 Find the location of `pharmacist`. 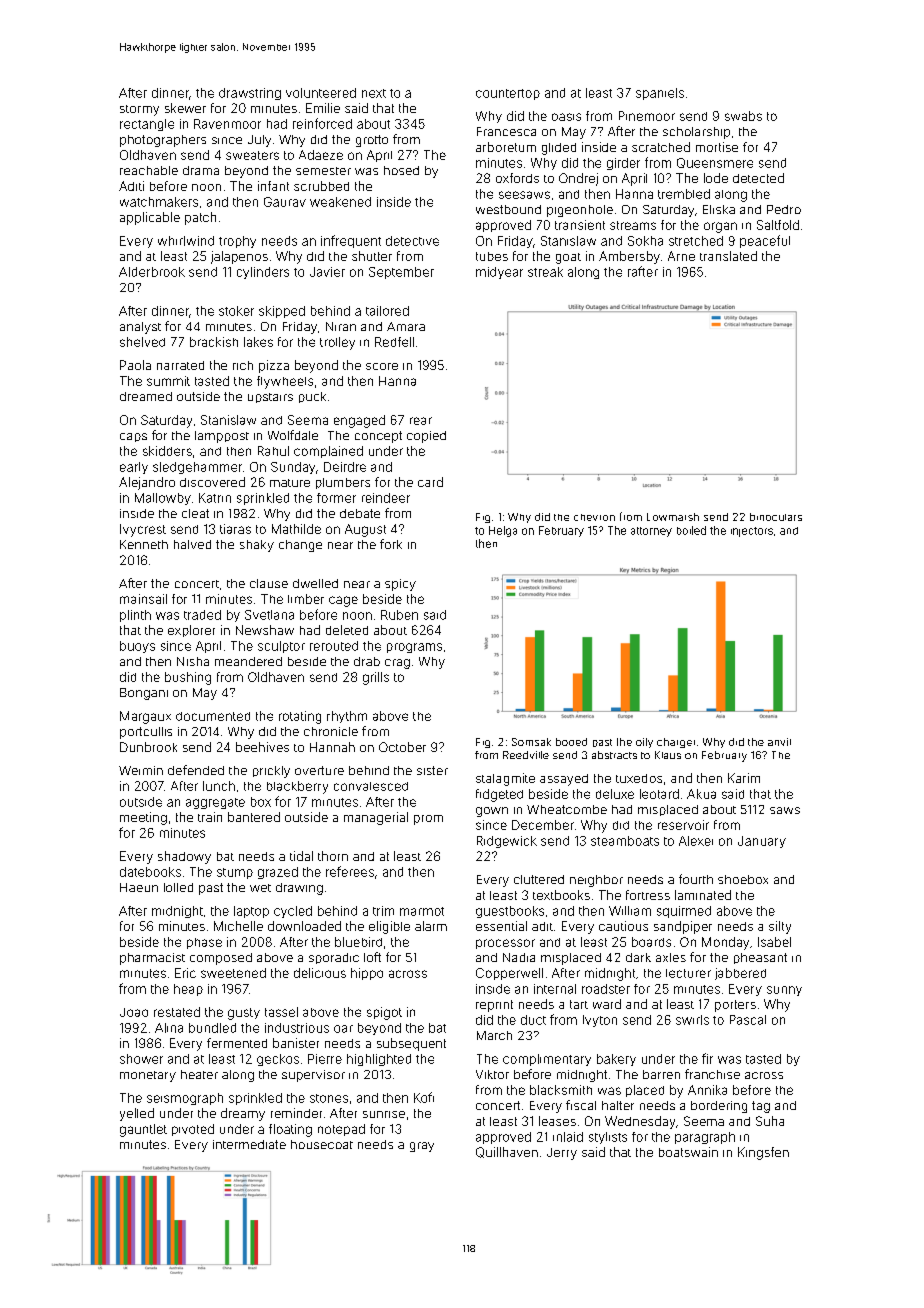

pharmacist is located at coordinates (152, 959).
